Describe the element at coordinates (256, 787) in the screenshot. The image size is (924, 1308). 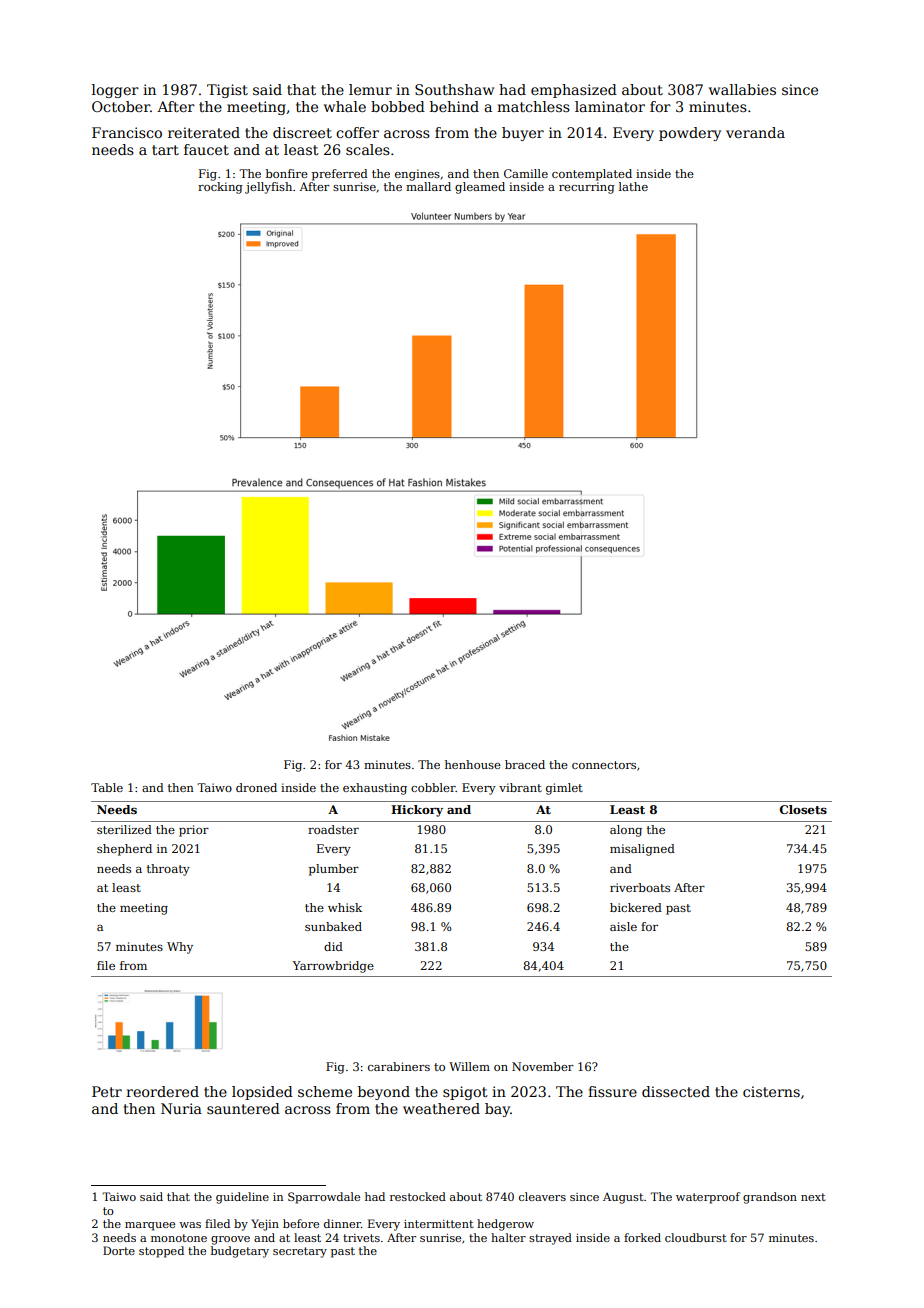
I see `droned` at that location.
